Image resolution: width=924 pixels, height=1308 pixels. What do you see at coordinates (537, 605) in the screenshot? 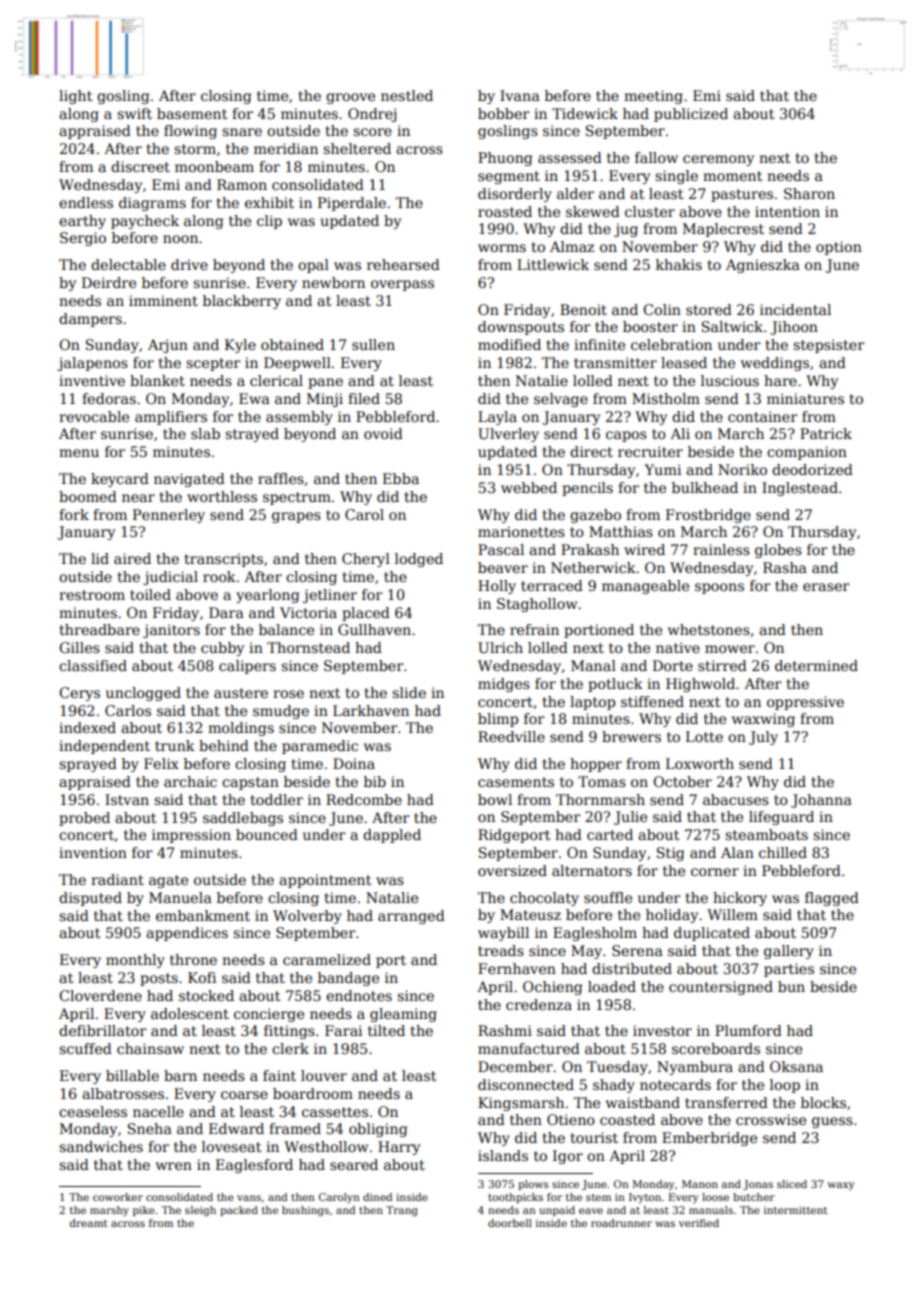
I see `Staghollow` at bounding box center [537, 605].
